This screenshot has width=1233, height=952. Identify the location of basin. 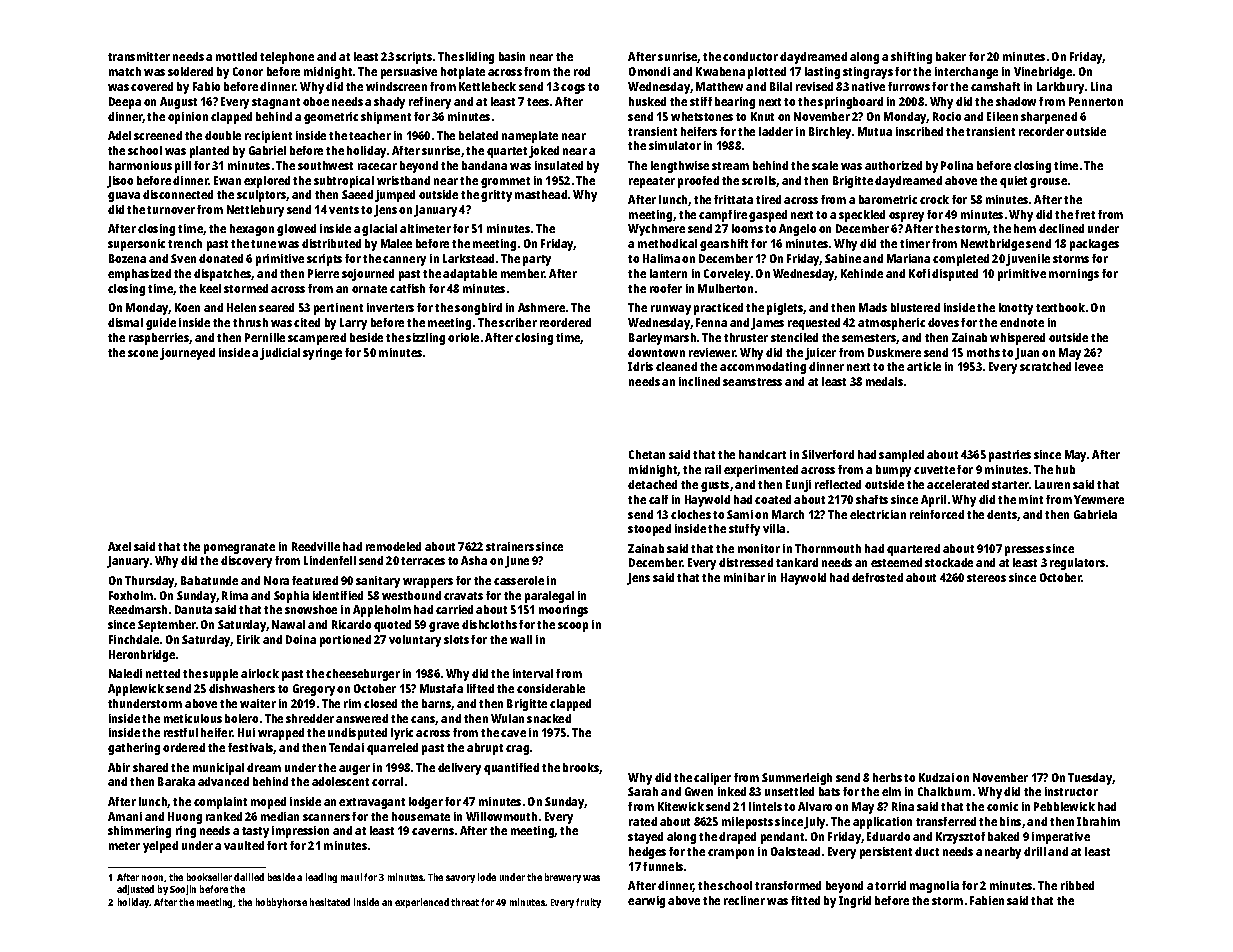
(512, 56).
